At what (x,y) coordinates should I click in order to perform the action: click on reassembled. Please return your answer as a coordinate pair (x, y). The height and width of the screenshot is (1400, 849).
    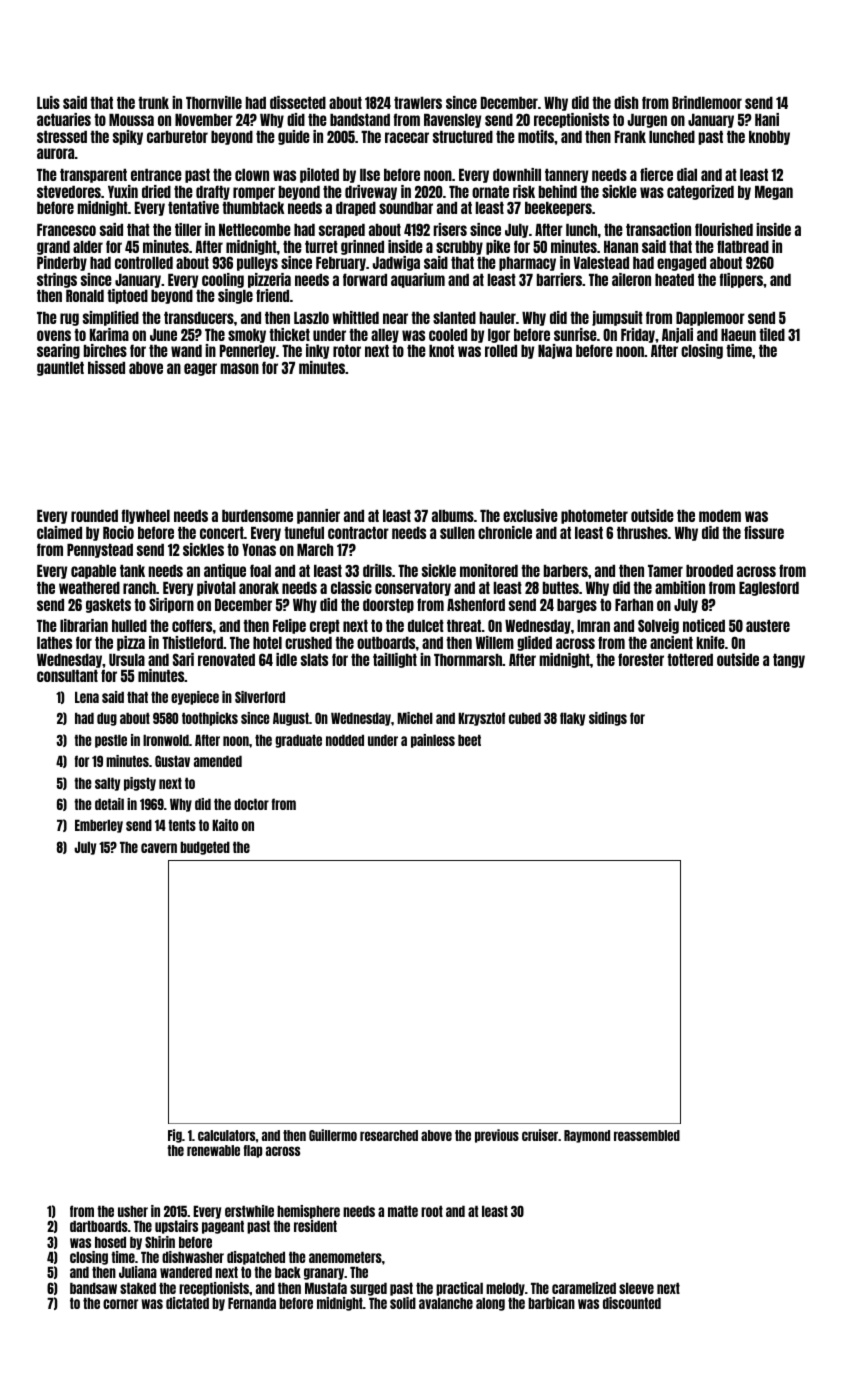
    Looking at the image, I should click on (647, 1135).
